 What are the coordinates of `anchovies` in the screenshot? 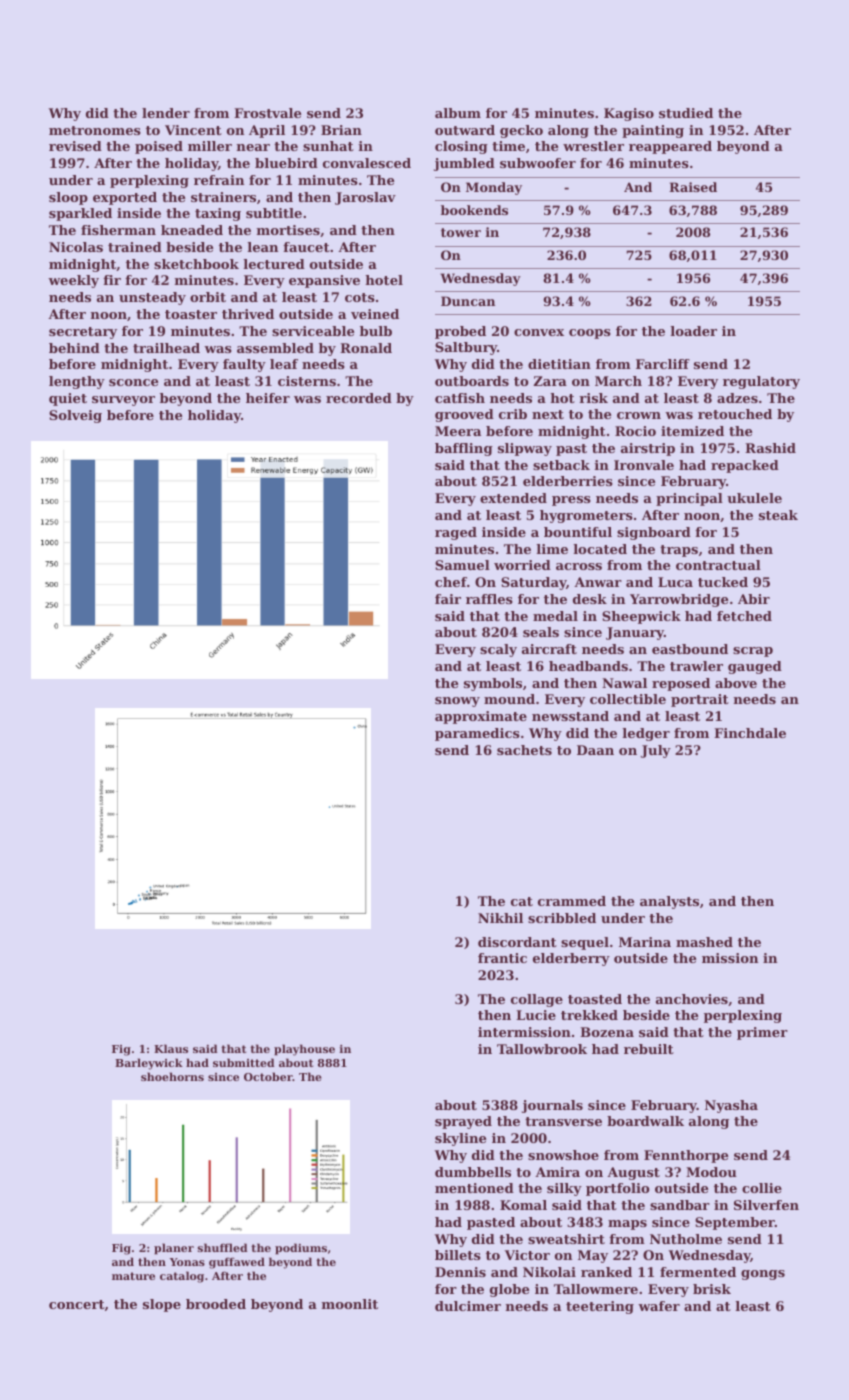 It's located at (692, 999).
